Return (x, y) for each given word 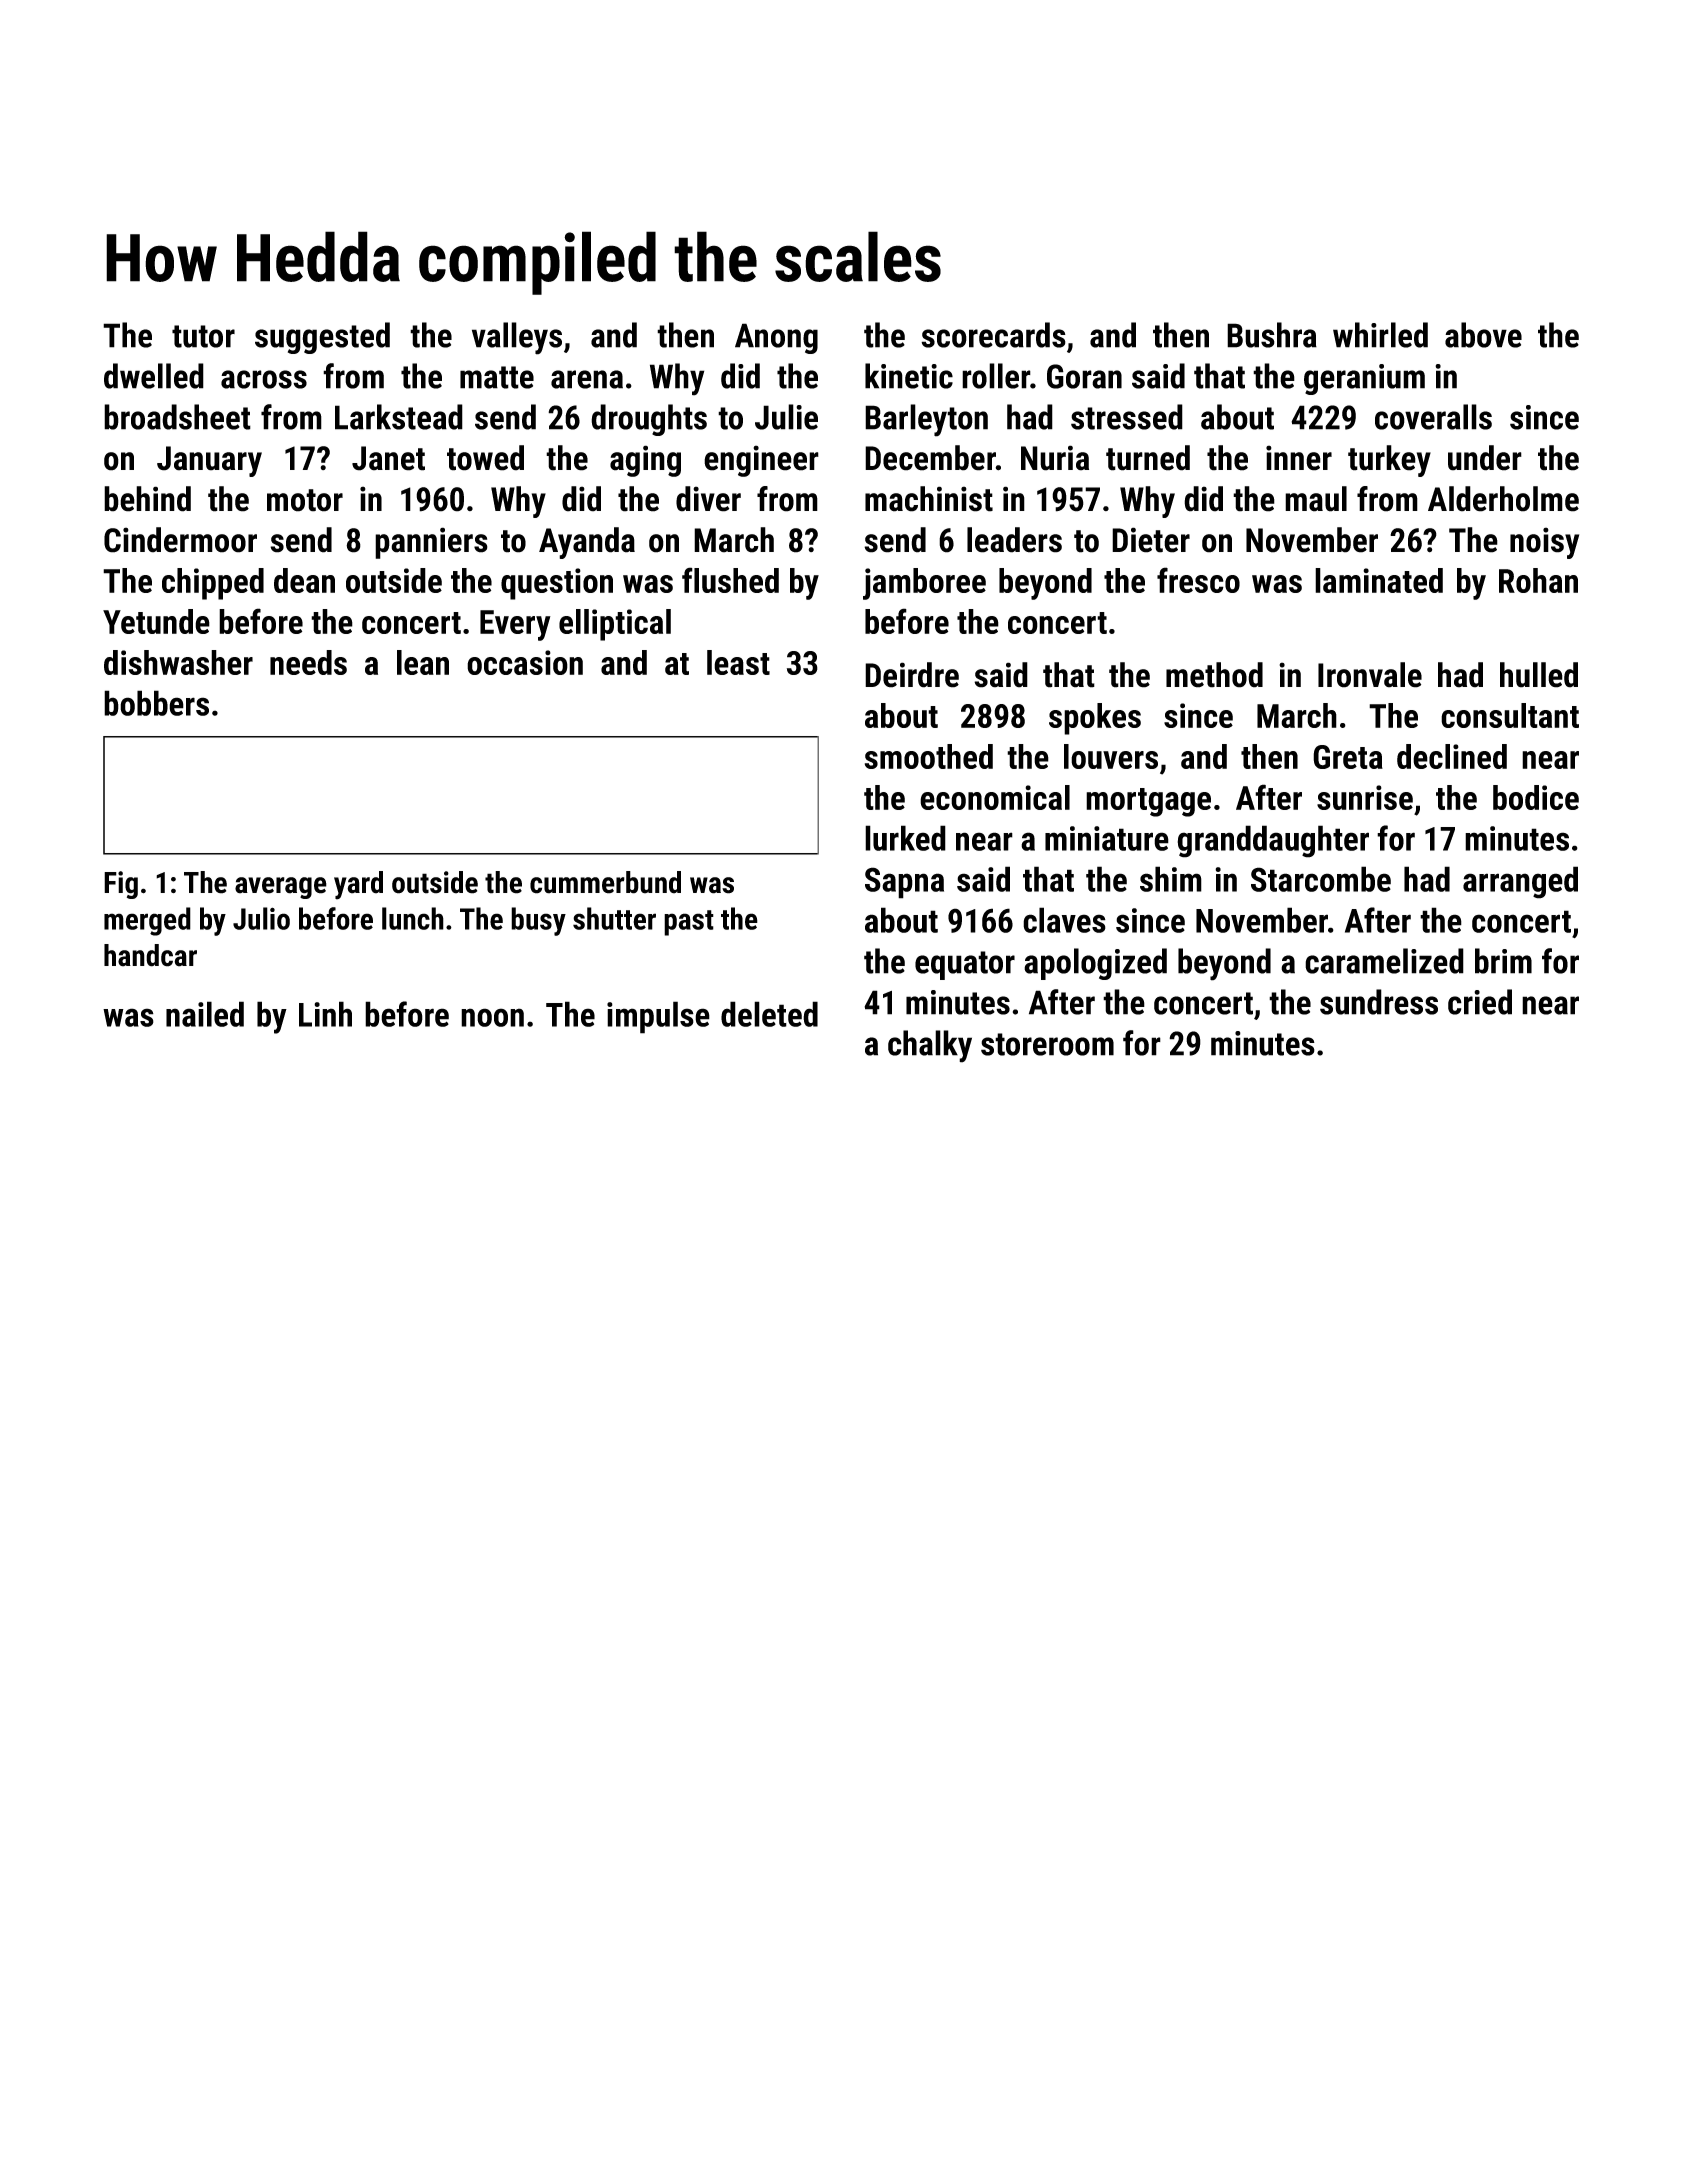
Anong (776, 338)
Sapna (904, 883)
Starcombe (1321, 879)
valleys (517, 338)
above (1483, 335)
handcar (150, 955)
